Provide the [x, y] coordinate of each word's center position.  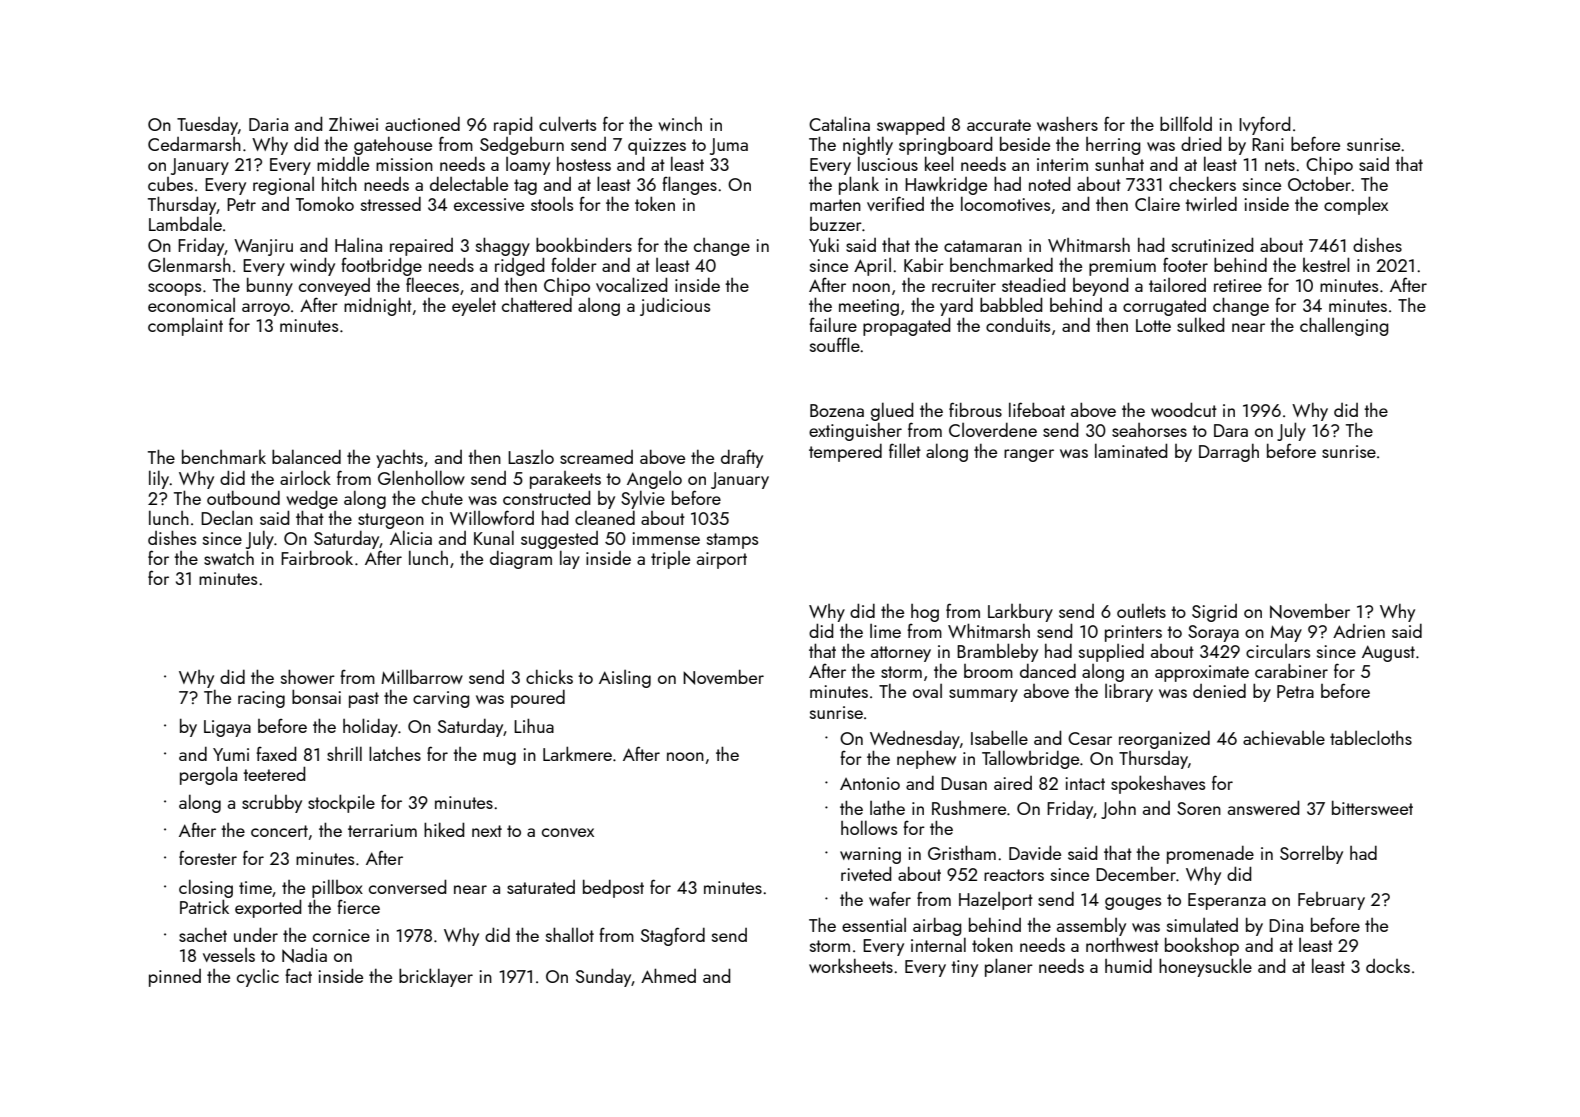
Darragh [1229, 453]
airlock [305, 477]
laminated [1131, 450]
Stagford [673, 936]
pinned [175, 978]
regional [283, 186]
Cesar [1090, 738]
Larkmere [577, 753]
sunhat [1119, 163]
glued [892, 411]
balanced [306, 456]
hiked [444, 829]
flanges [689, 185]
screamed [596, 457]
